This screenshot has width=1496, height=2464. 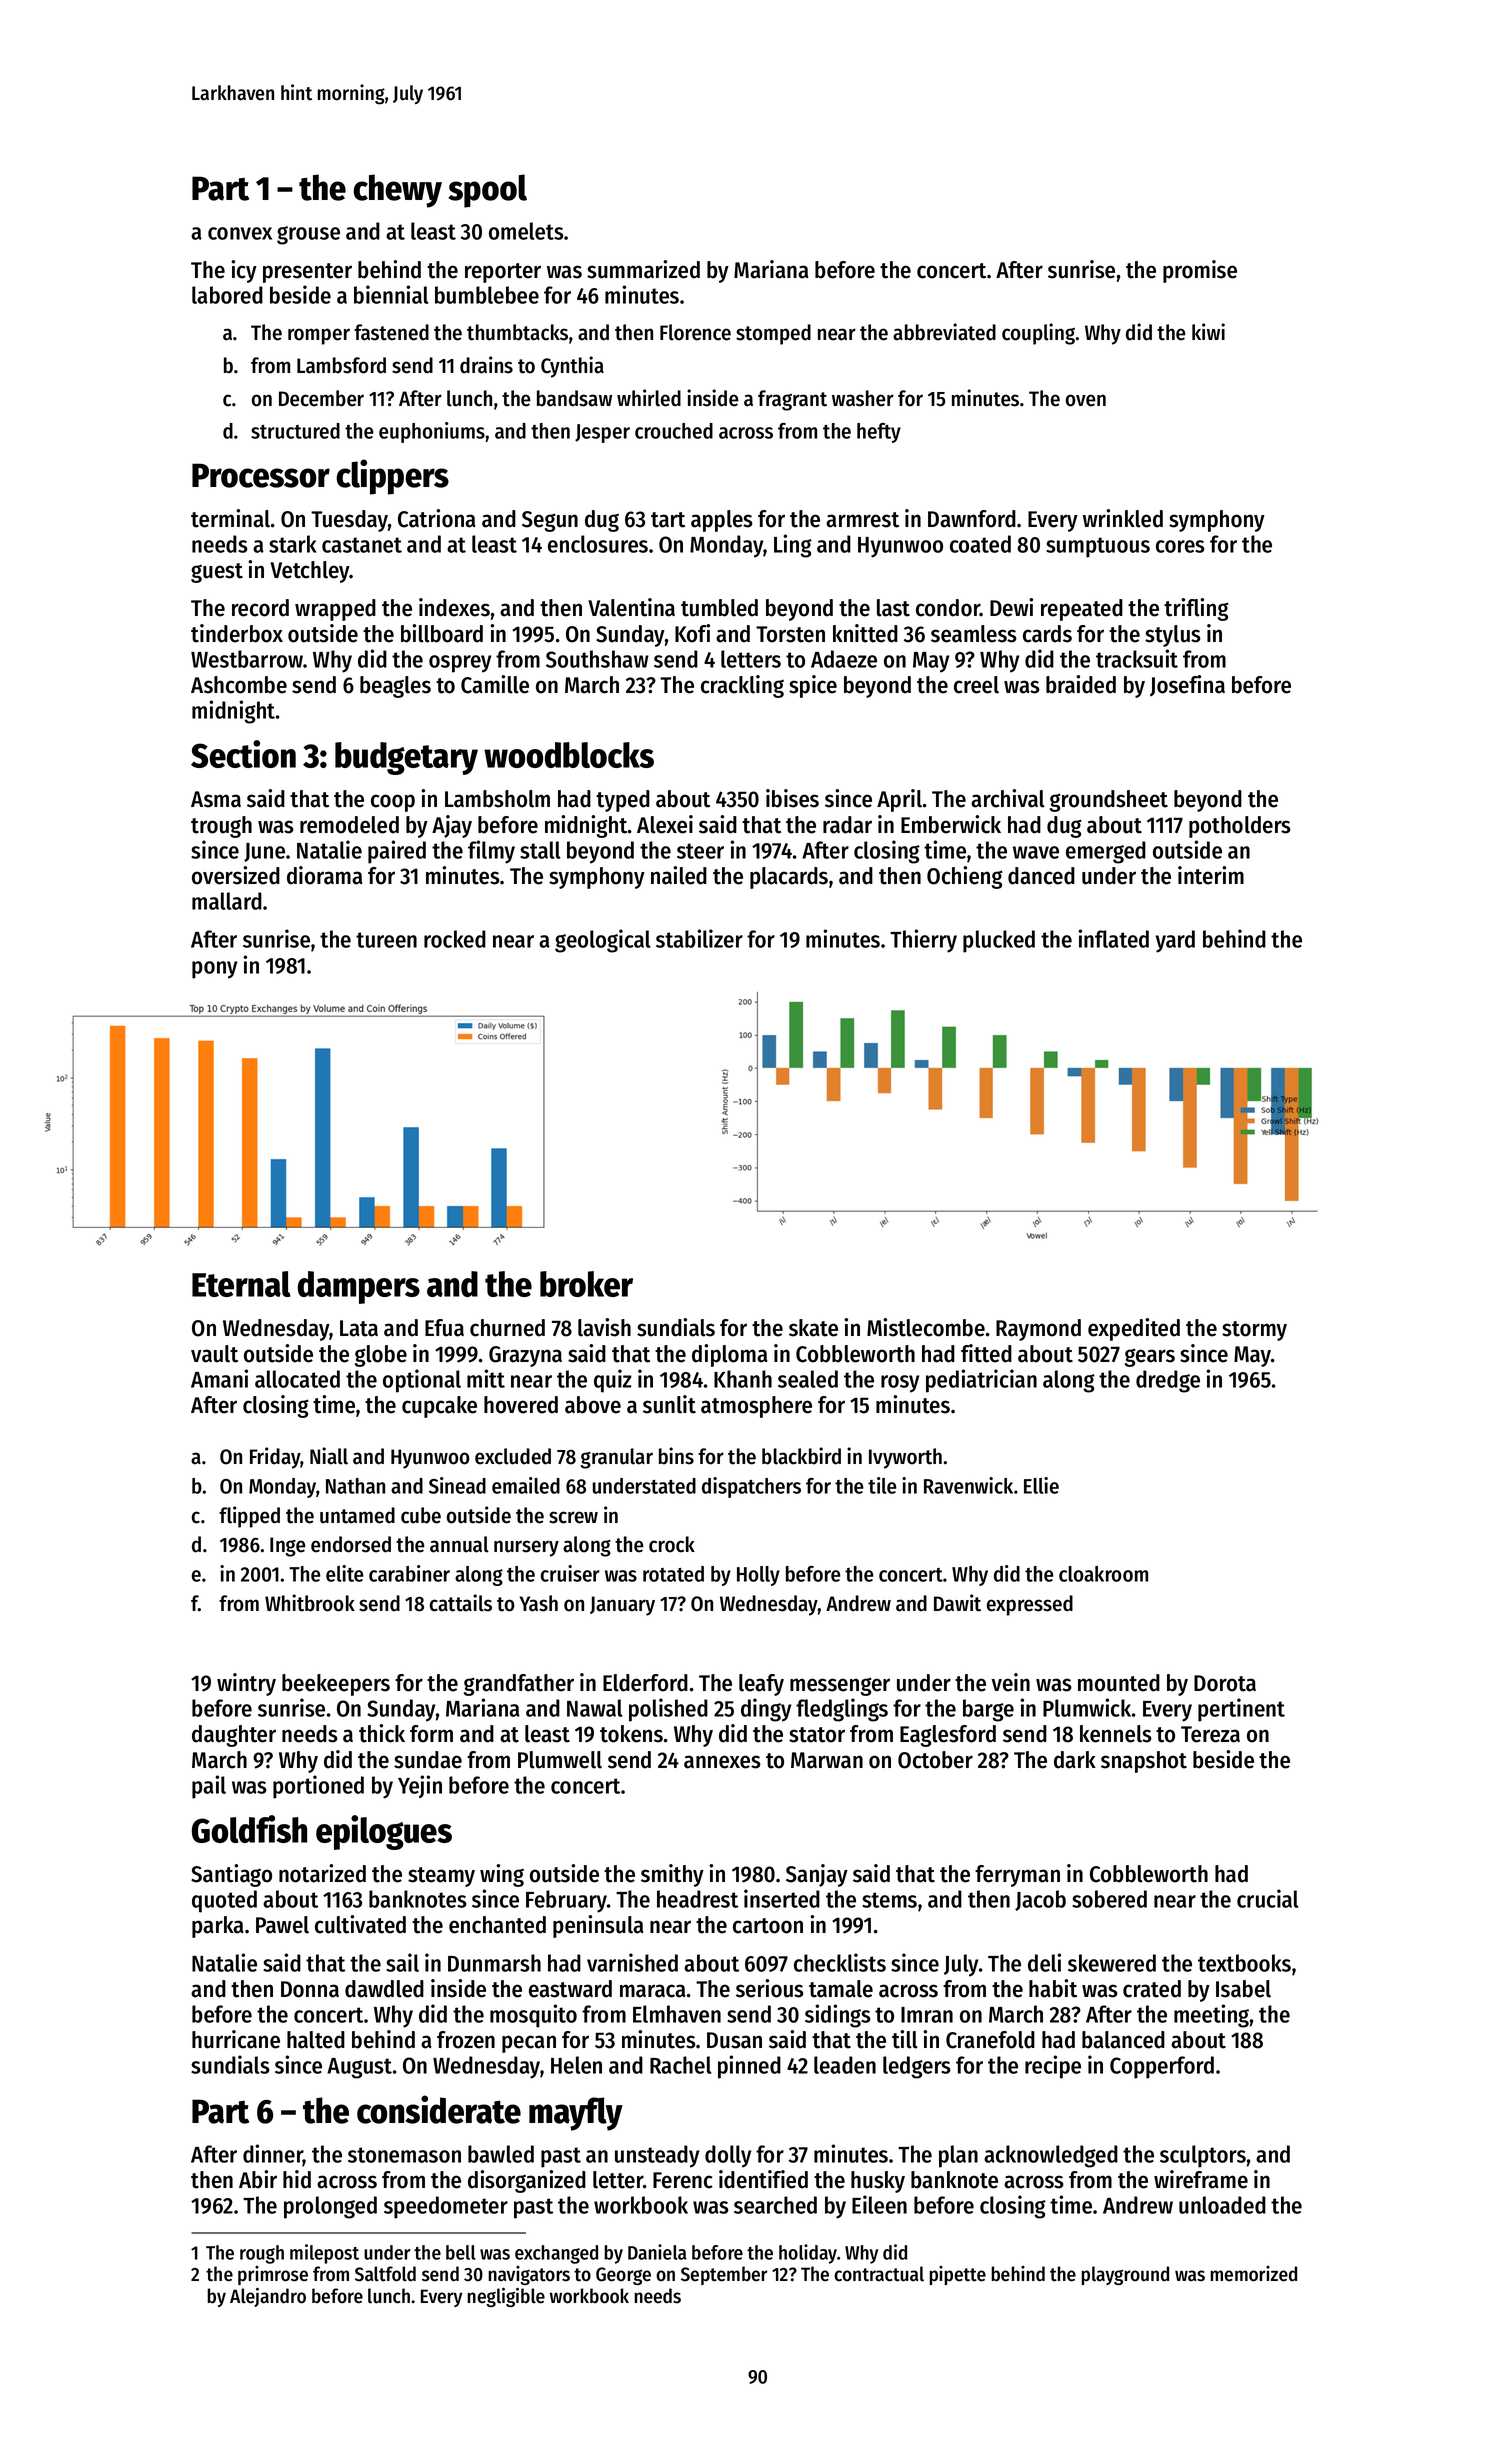 What do you see at coordinates (1200, 271) in the screenshot?
I see `promise` at bounding box center [1200, 271].
